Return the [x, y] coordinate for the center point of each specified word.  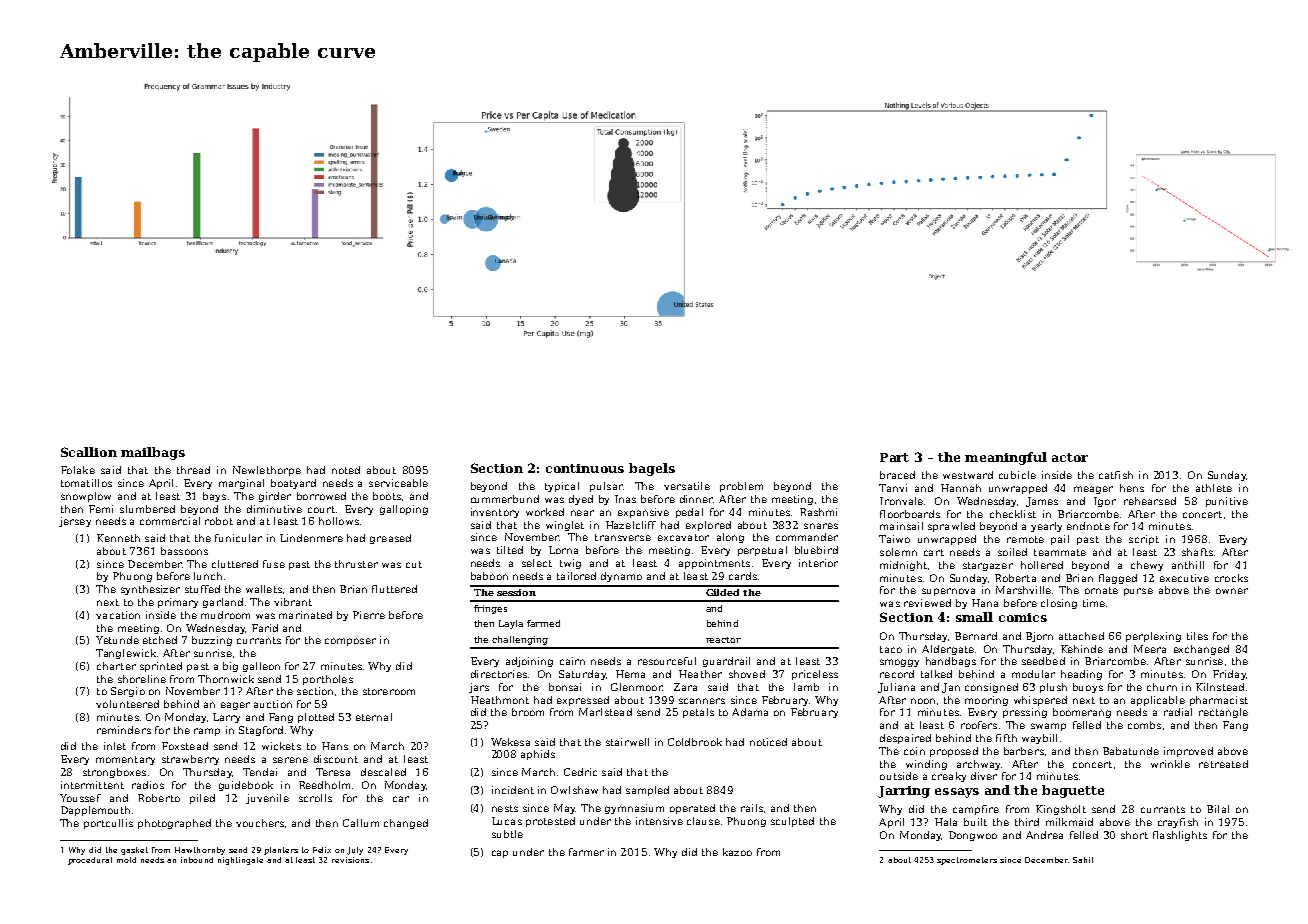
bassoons [184, 551]
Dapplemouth [95, 811]
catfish [1116, 475]
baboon [489, 576]
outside [899, 776]
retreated [1223, 764]
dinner [696, 499]
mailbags [153, 453]
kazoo [737, 852]
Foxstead [185, 746]
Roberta [1015, 578]
